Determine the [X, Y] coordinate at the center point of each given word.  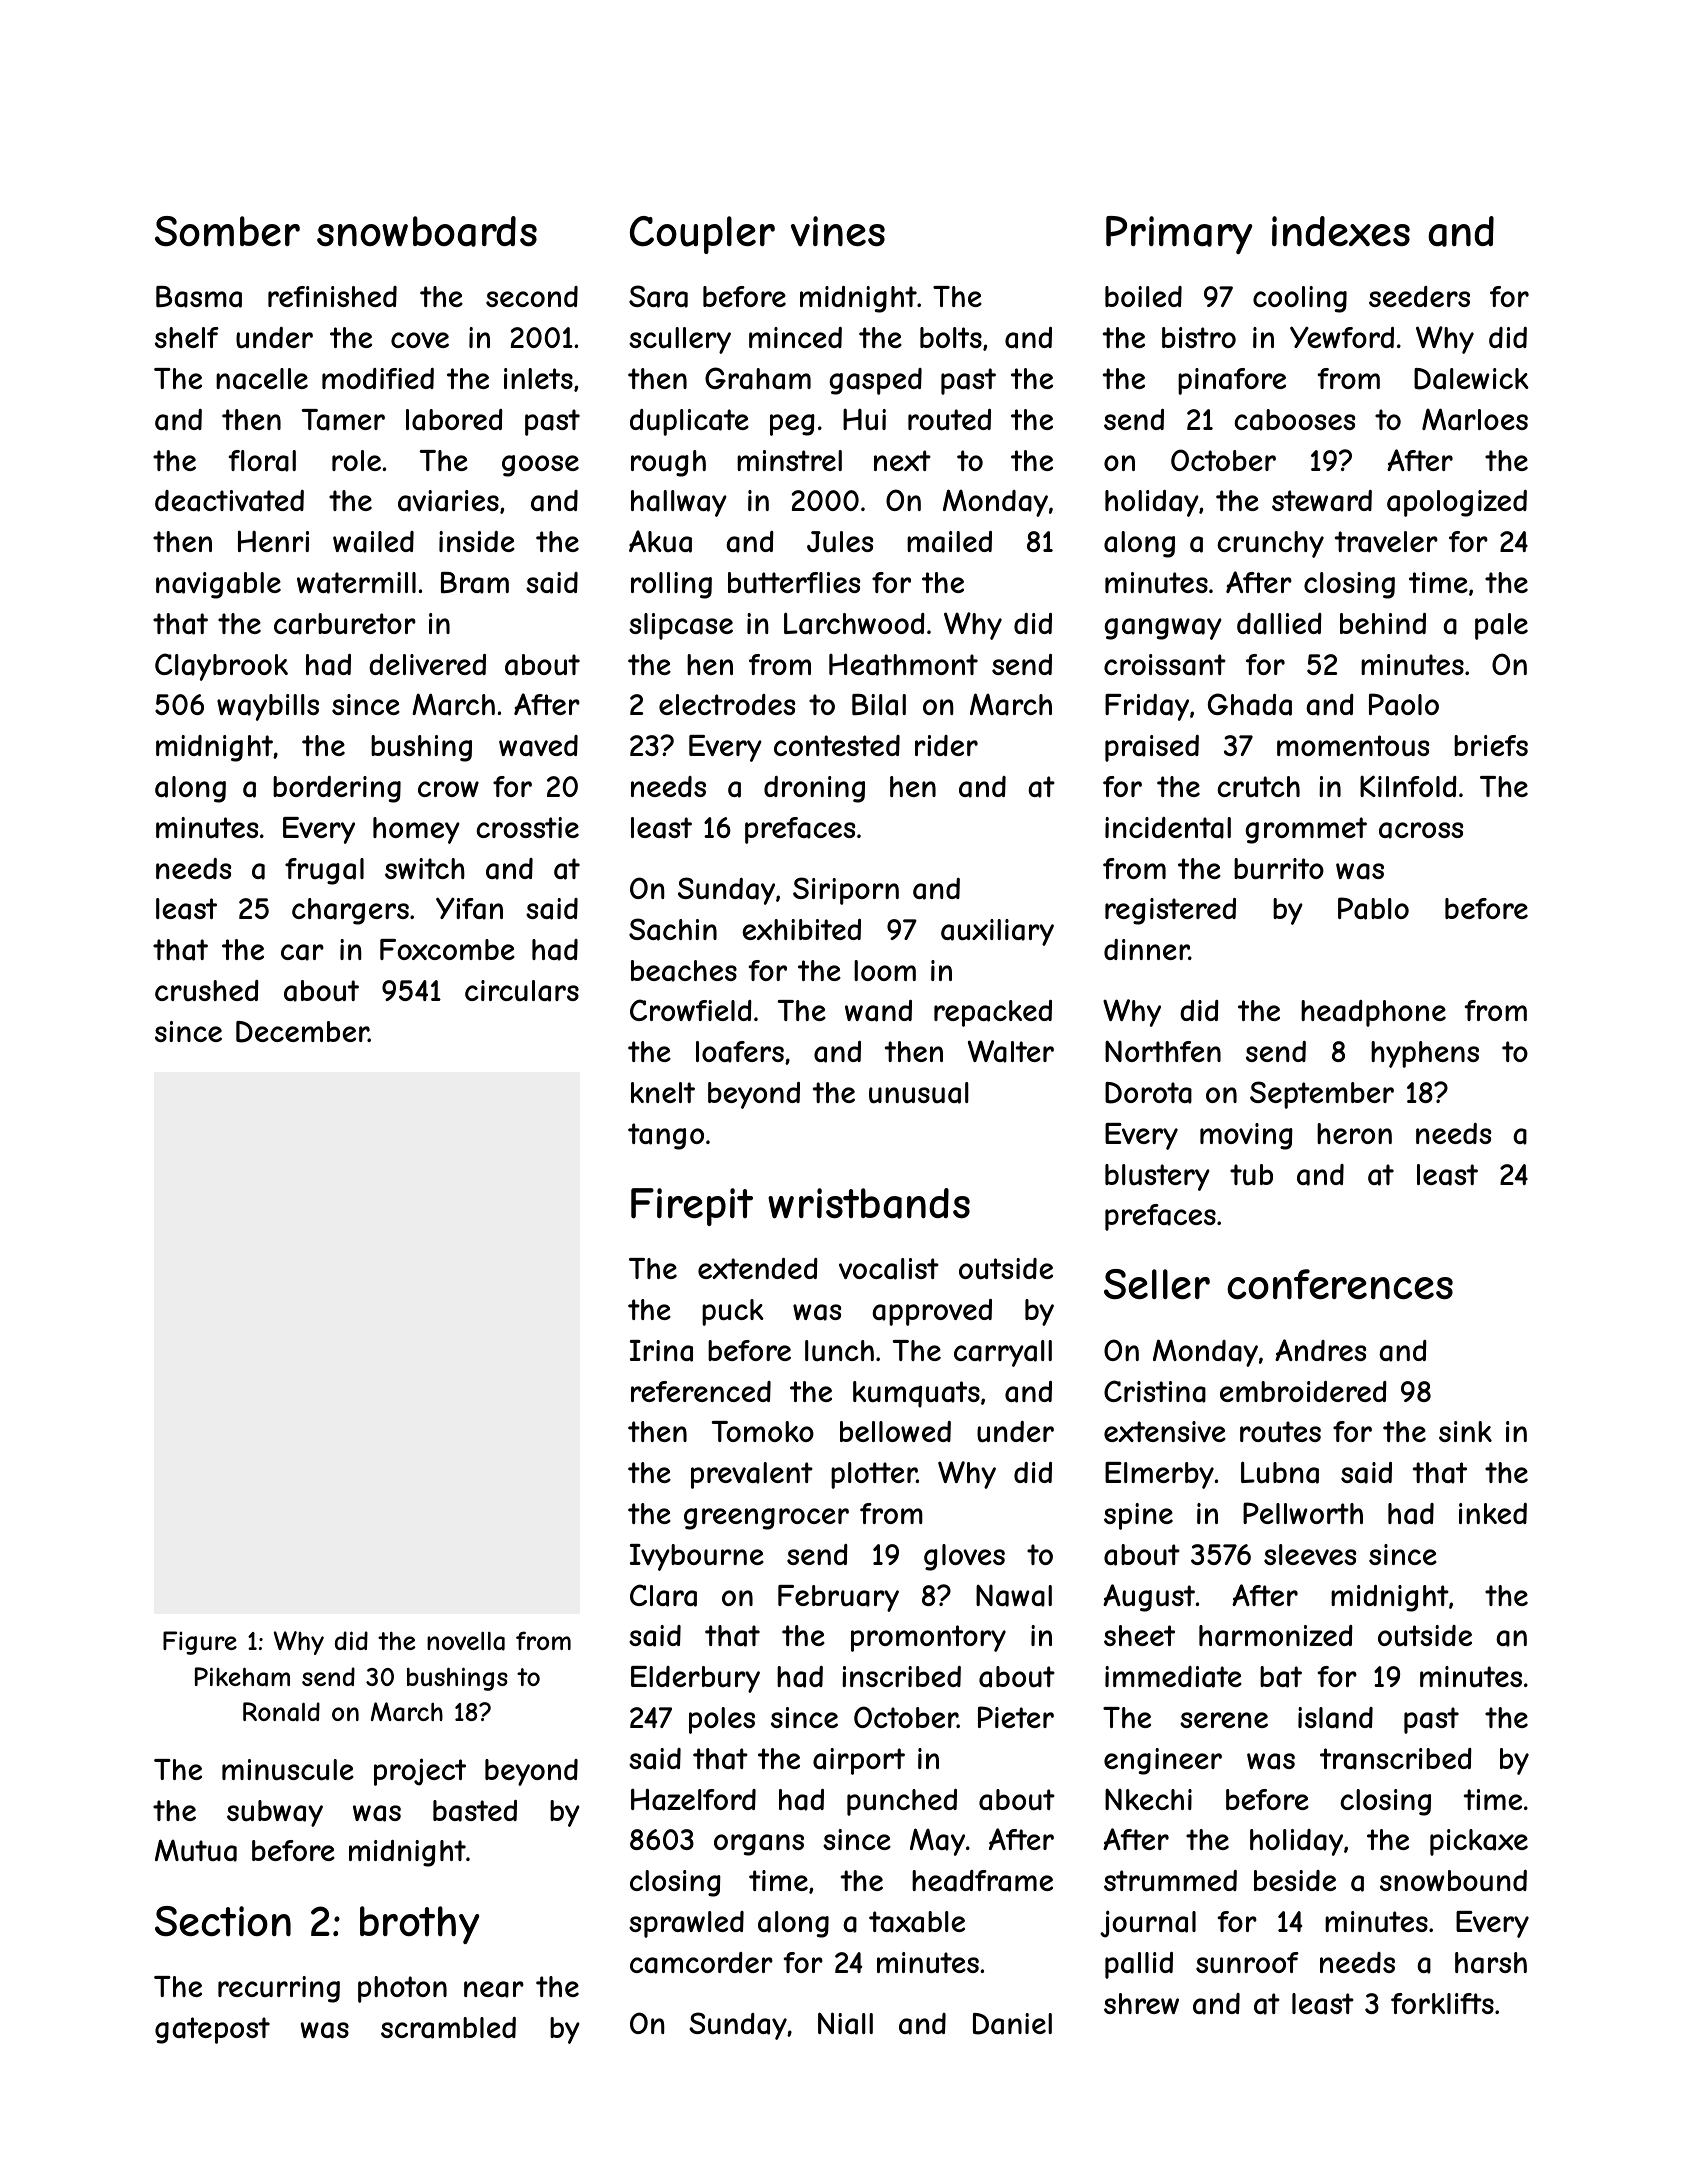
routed [949, 420]
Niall [845, 2023]
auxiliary [997, 932]
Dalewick [1471, 379]
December [302, 1032]
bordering [337, 789]
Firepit [692, 1207]
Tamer [343, 420]
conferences [1340, 1284]
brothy [419, 1925]
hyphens [1425, 1054]
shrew [1141, 2003]
